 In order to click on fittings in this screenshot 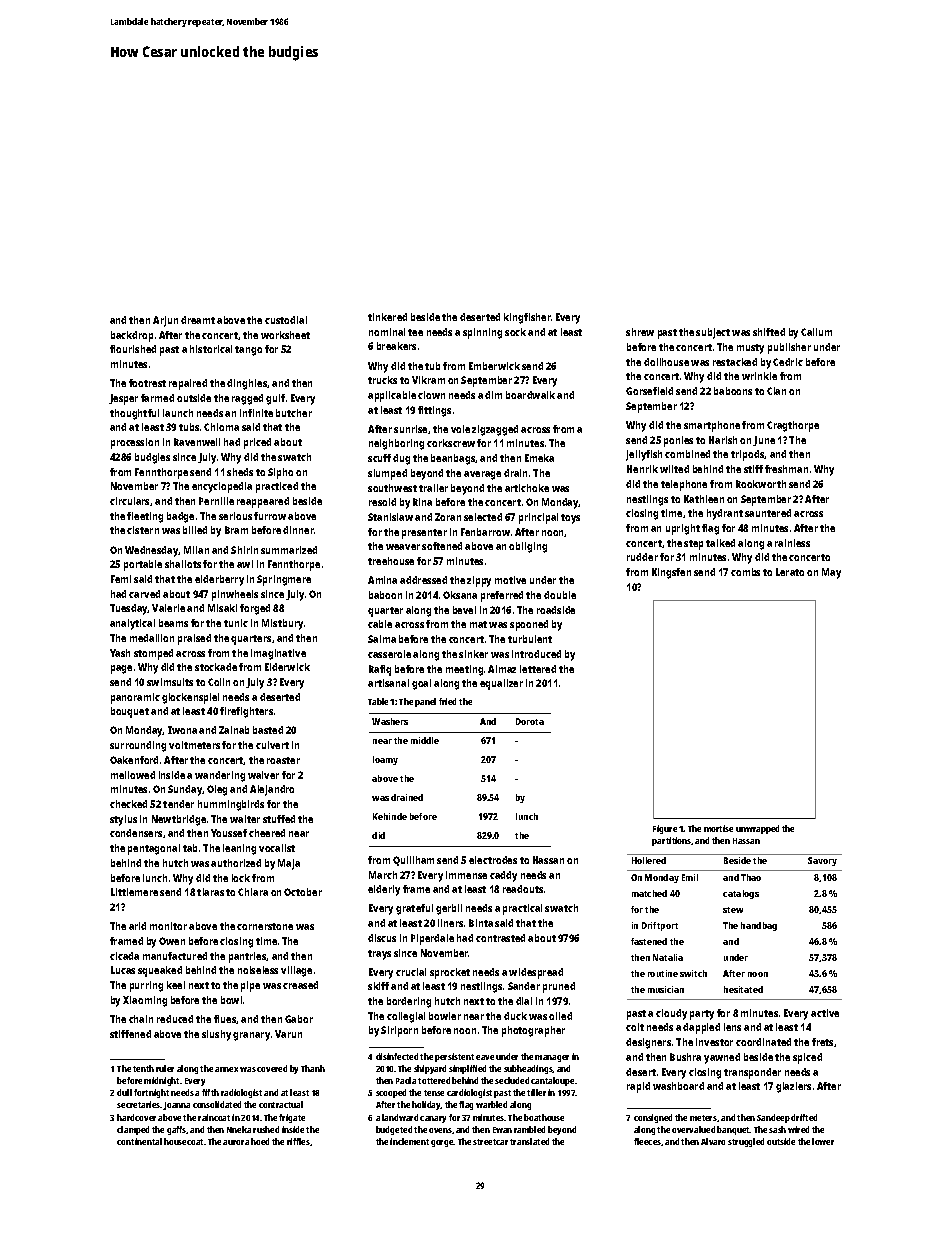, I will do `click(434, 411)`.
